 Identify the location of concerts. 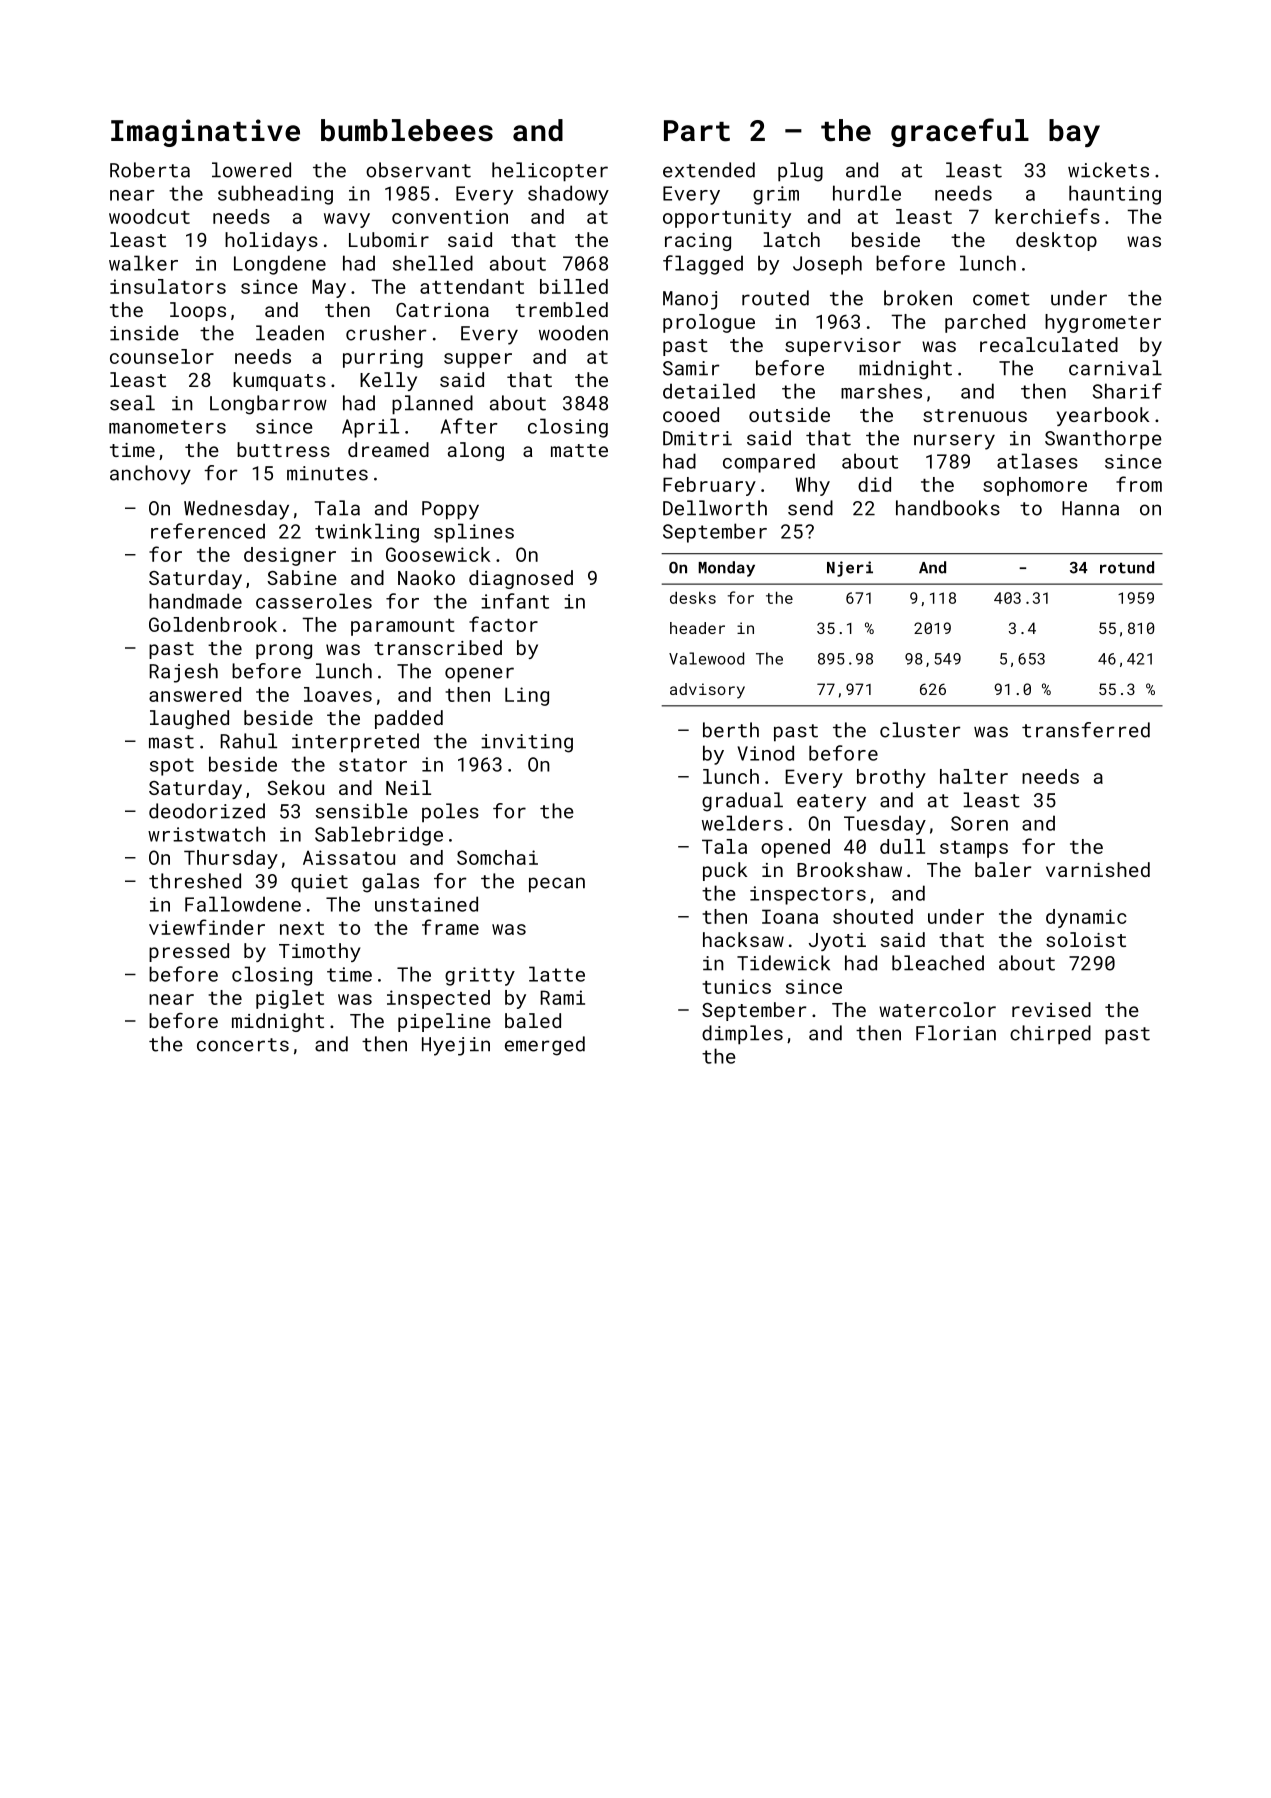
(243, 1045).
